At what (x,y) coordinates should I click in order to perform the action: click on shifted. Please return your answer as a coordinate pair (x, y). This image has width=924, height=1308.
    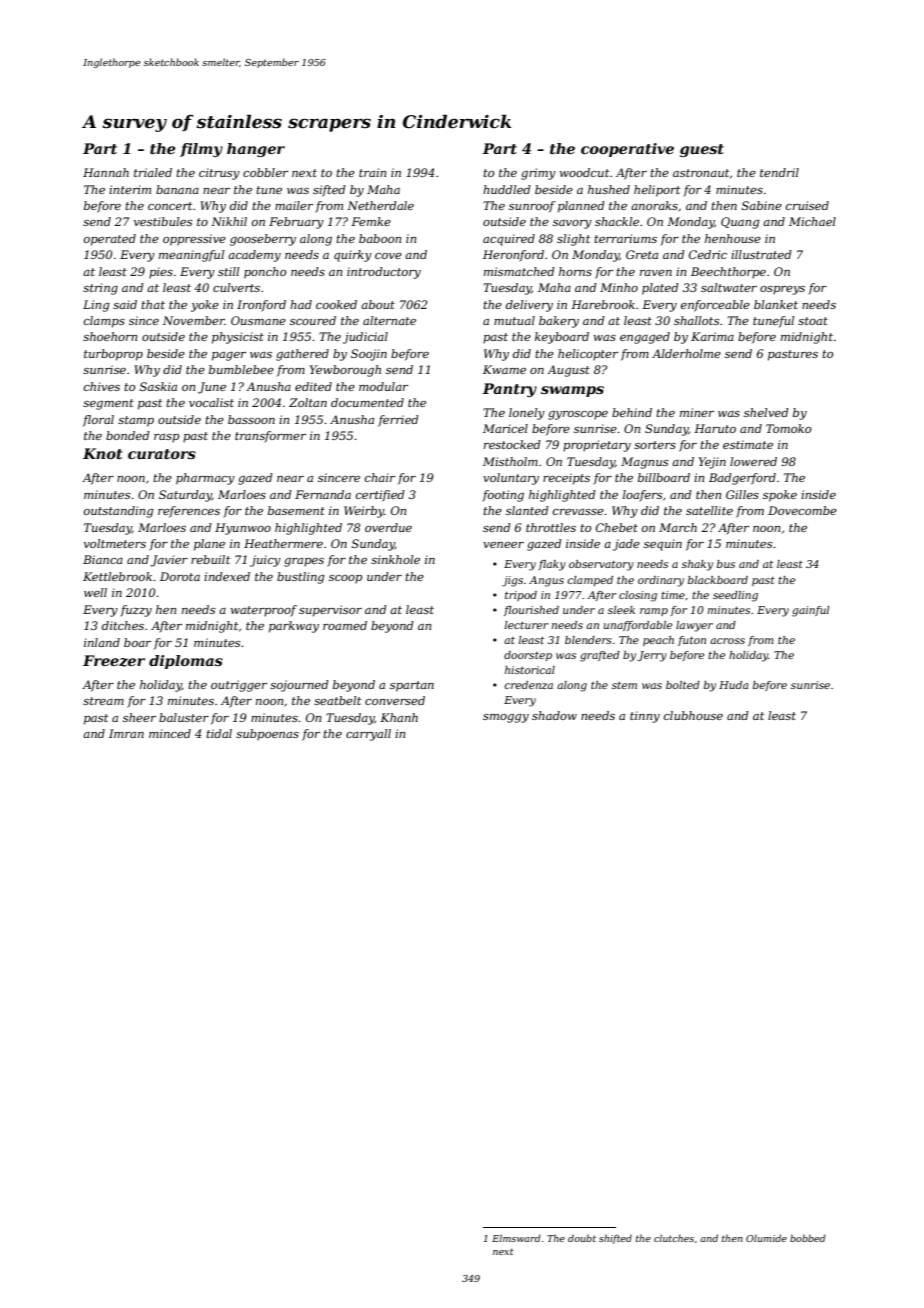
    Looking at the image, I should click on (615, 1239).
